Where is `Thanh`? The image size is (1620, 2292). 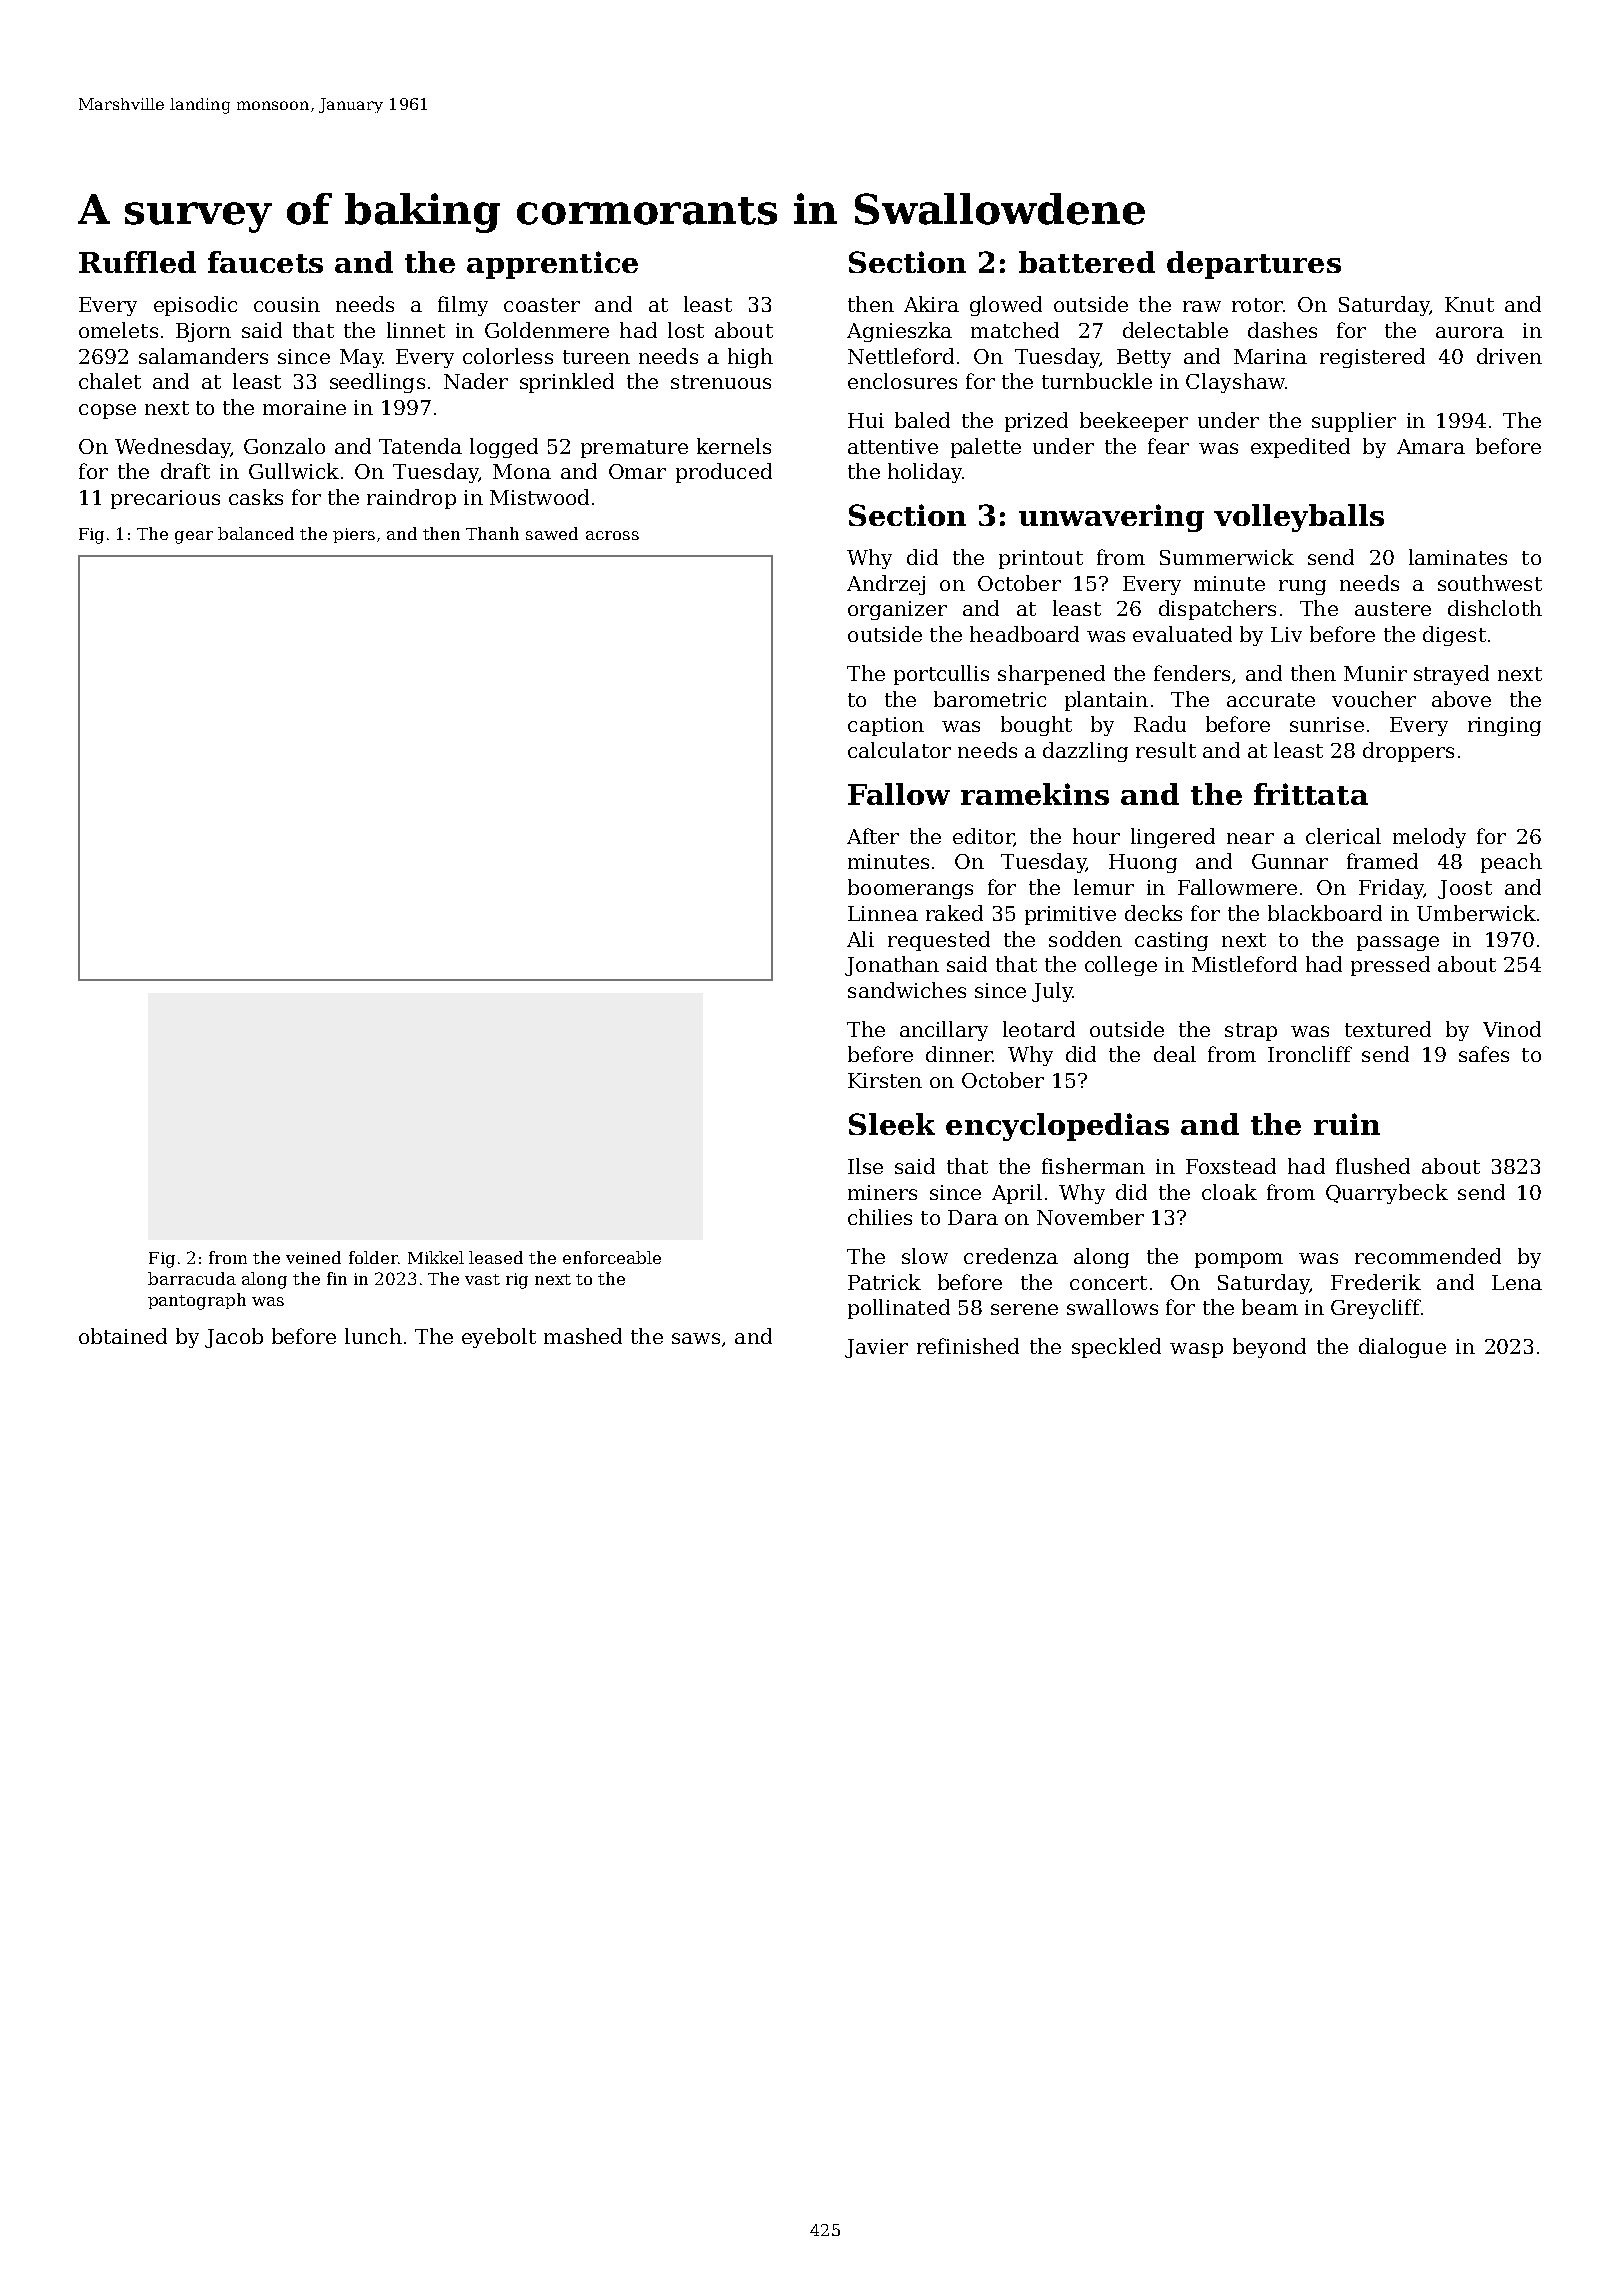 Thanh is located at coordinates (492, 533).
